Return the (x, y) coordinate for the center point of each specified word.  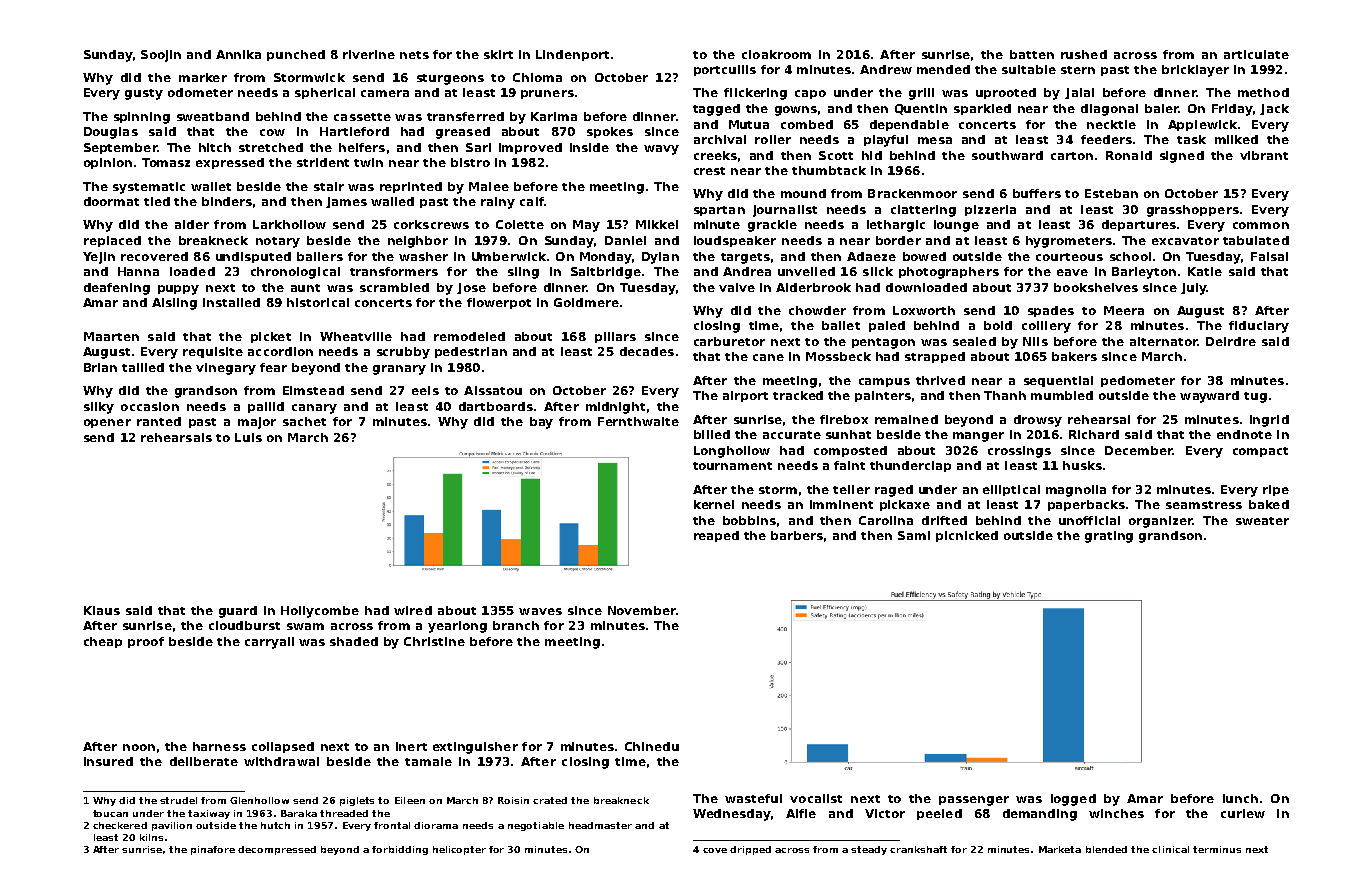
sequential (1058, 381)
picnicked (967, 536)
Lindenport (572, 55)
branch (516, 625)
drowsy (1038, 421)
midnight (615, 408)
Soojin (161, 56)
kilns (151, 837)
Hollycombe (320, 612)
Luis (248, 437)
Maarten (111, 336)
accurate (792, 435)
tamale (428, 761)
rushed (1084, 54)
